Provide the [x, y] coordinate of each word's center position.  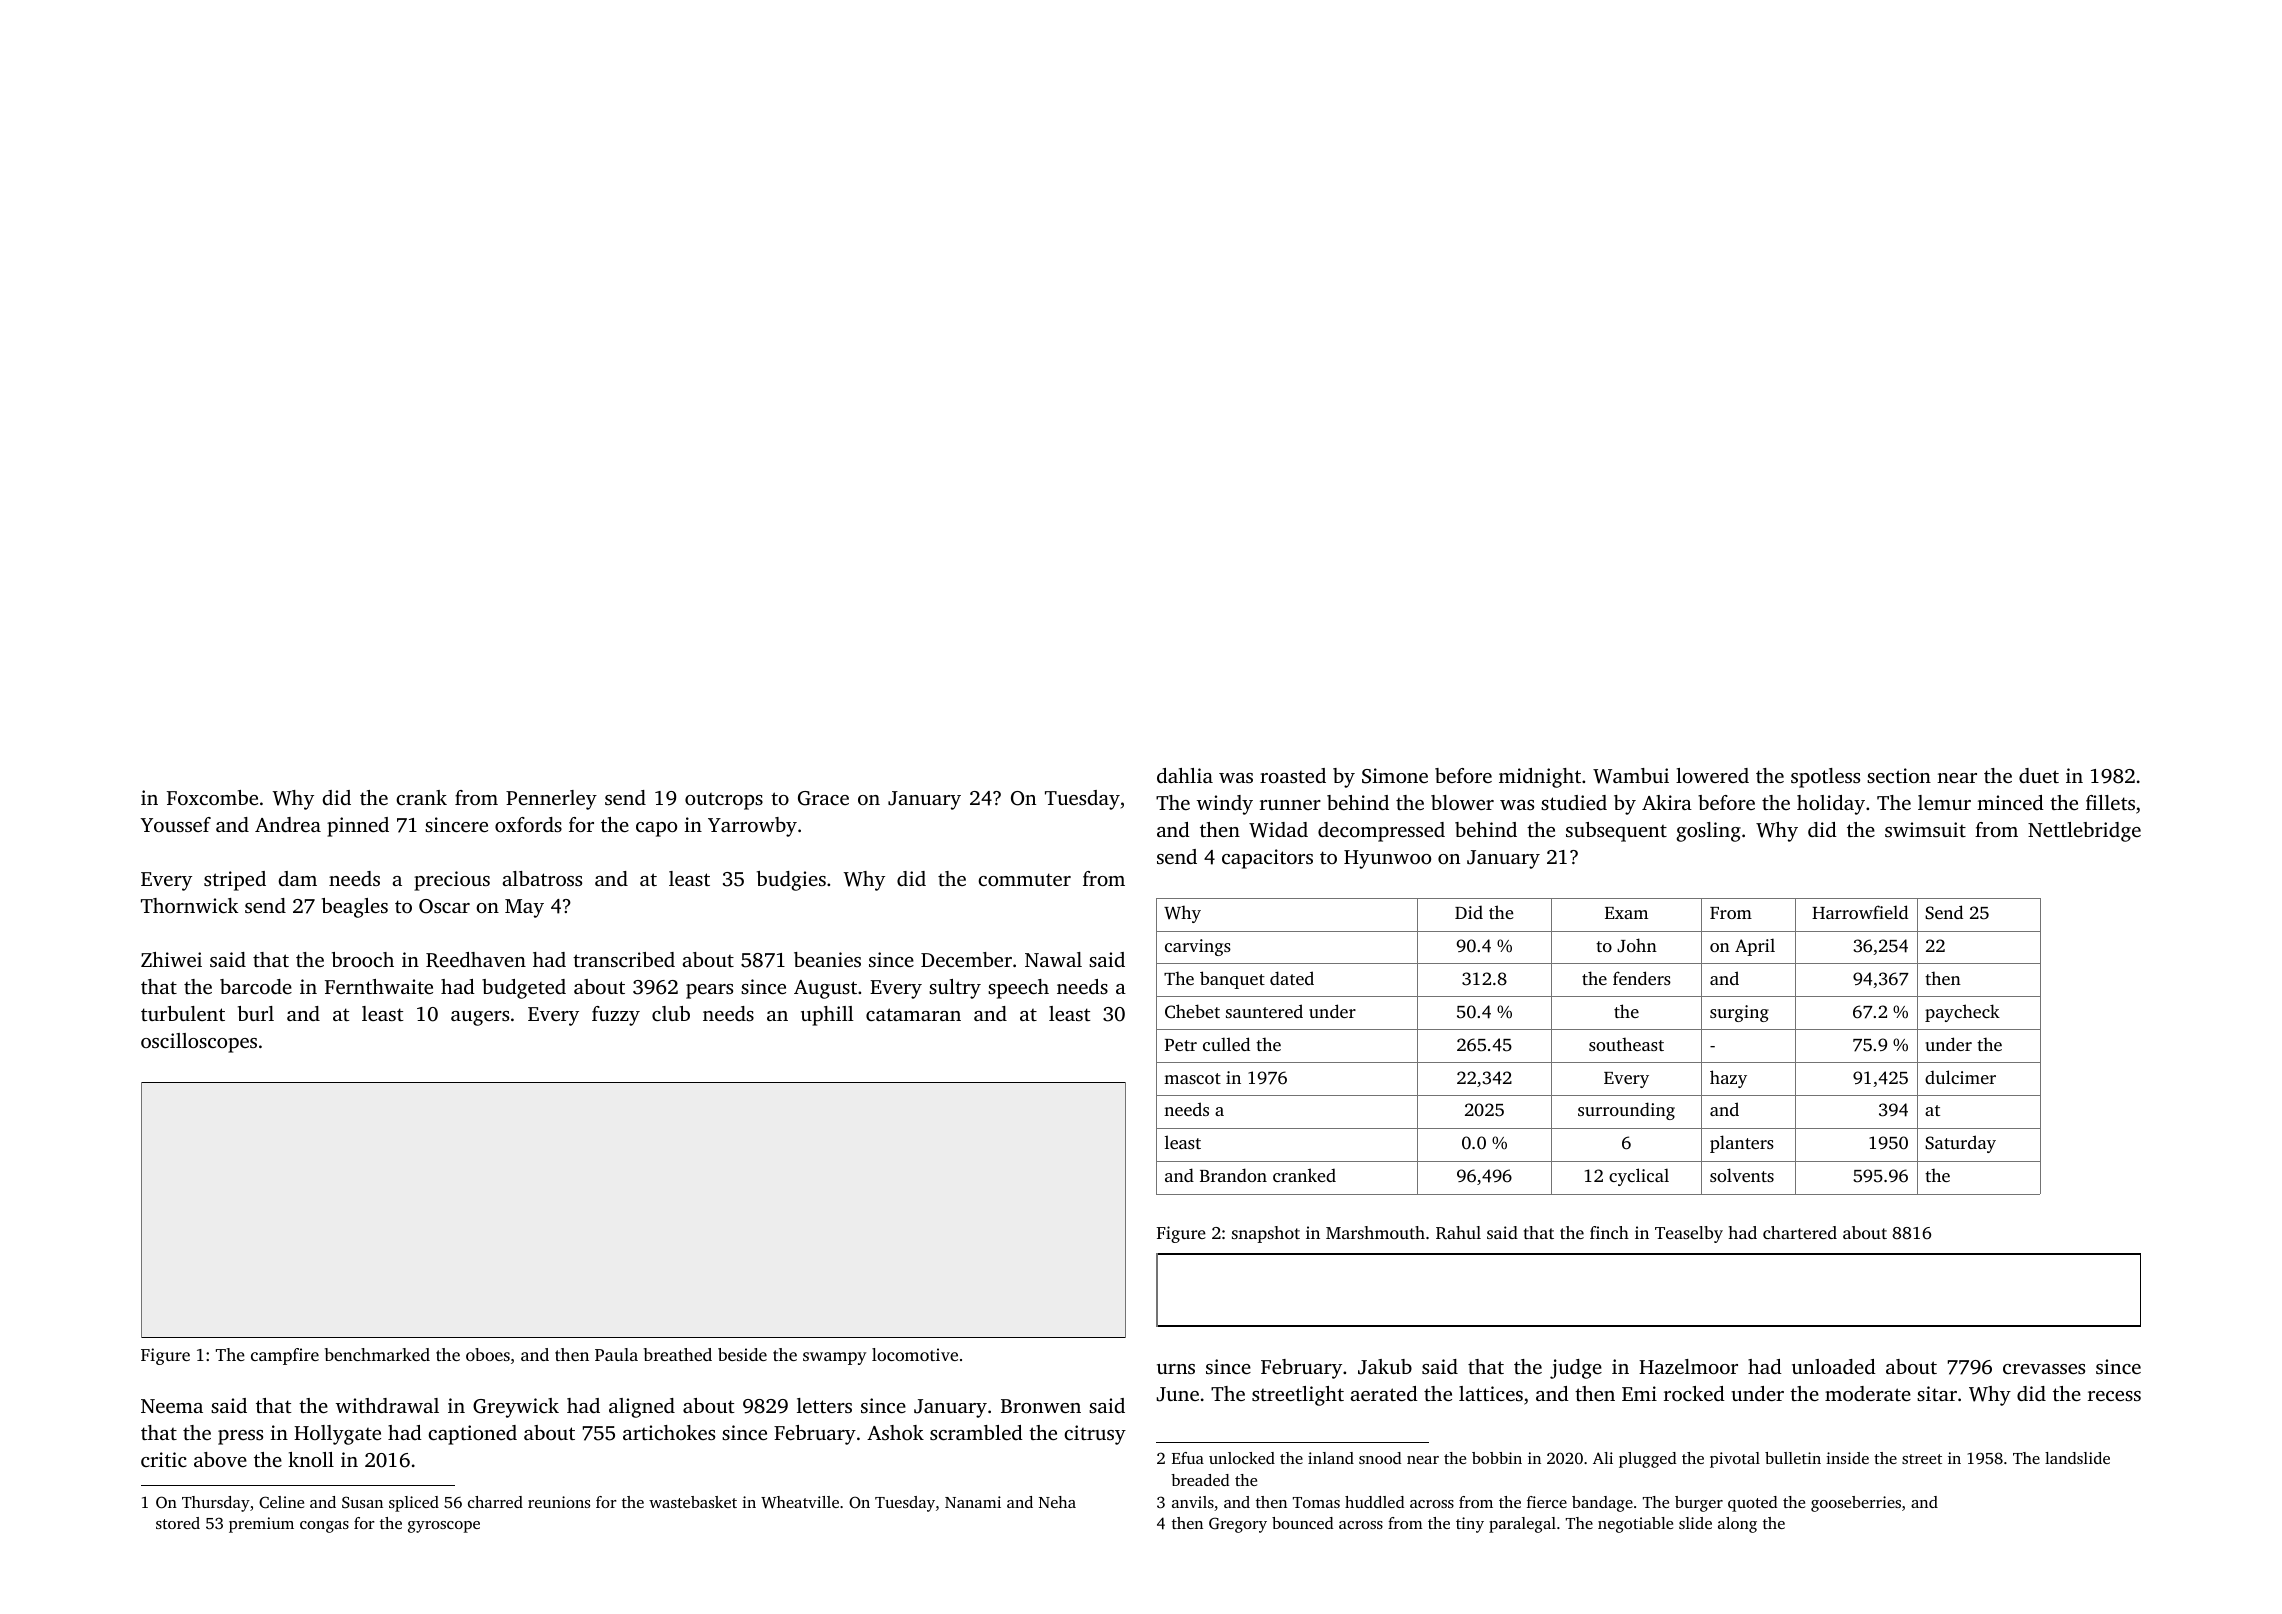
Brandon [1233, 1175]
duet [2039, 775]
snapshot [1266, 1234]
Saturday [1960, 1144]
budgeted [524, 989]
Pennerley [551, 800]
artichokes [669, 1432]
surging [1739, 1013]
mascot [1192, 1078]
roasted [1293, 775]
